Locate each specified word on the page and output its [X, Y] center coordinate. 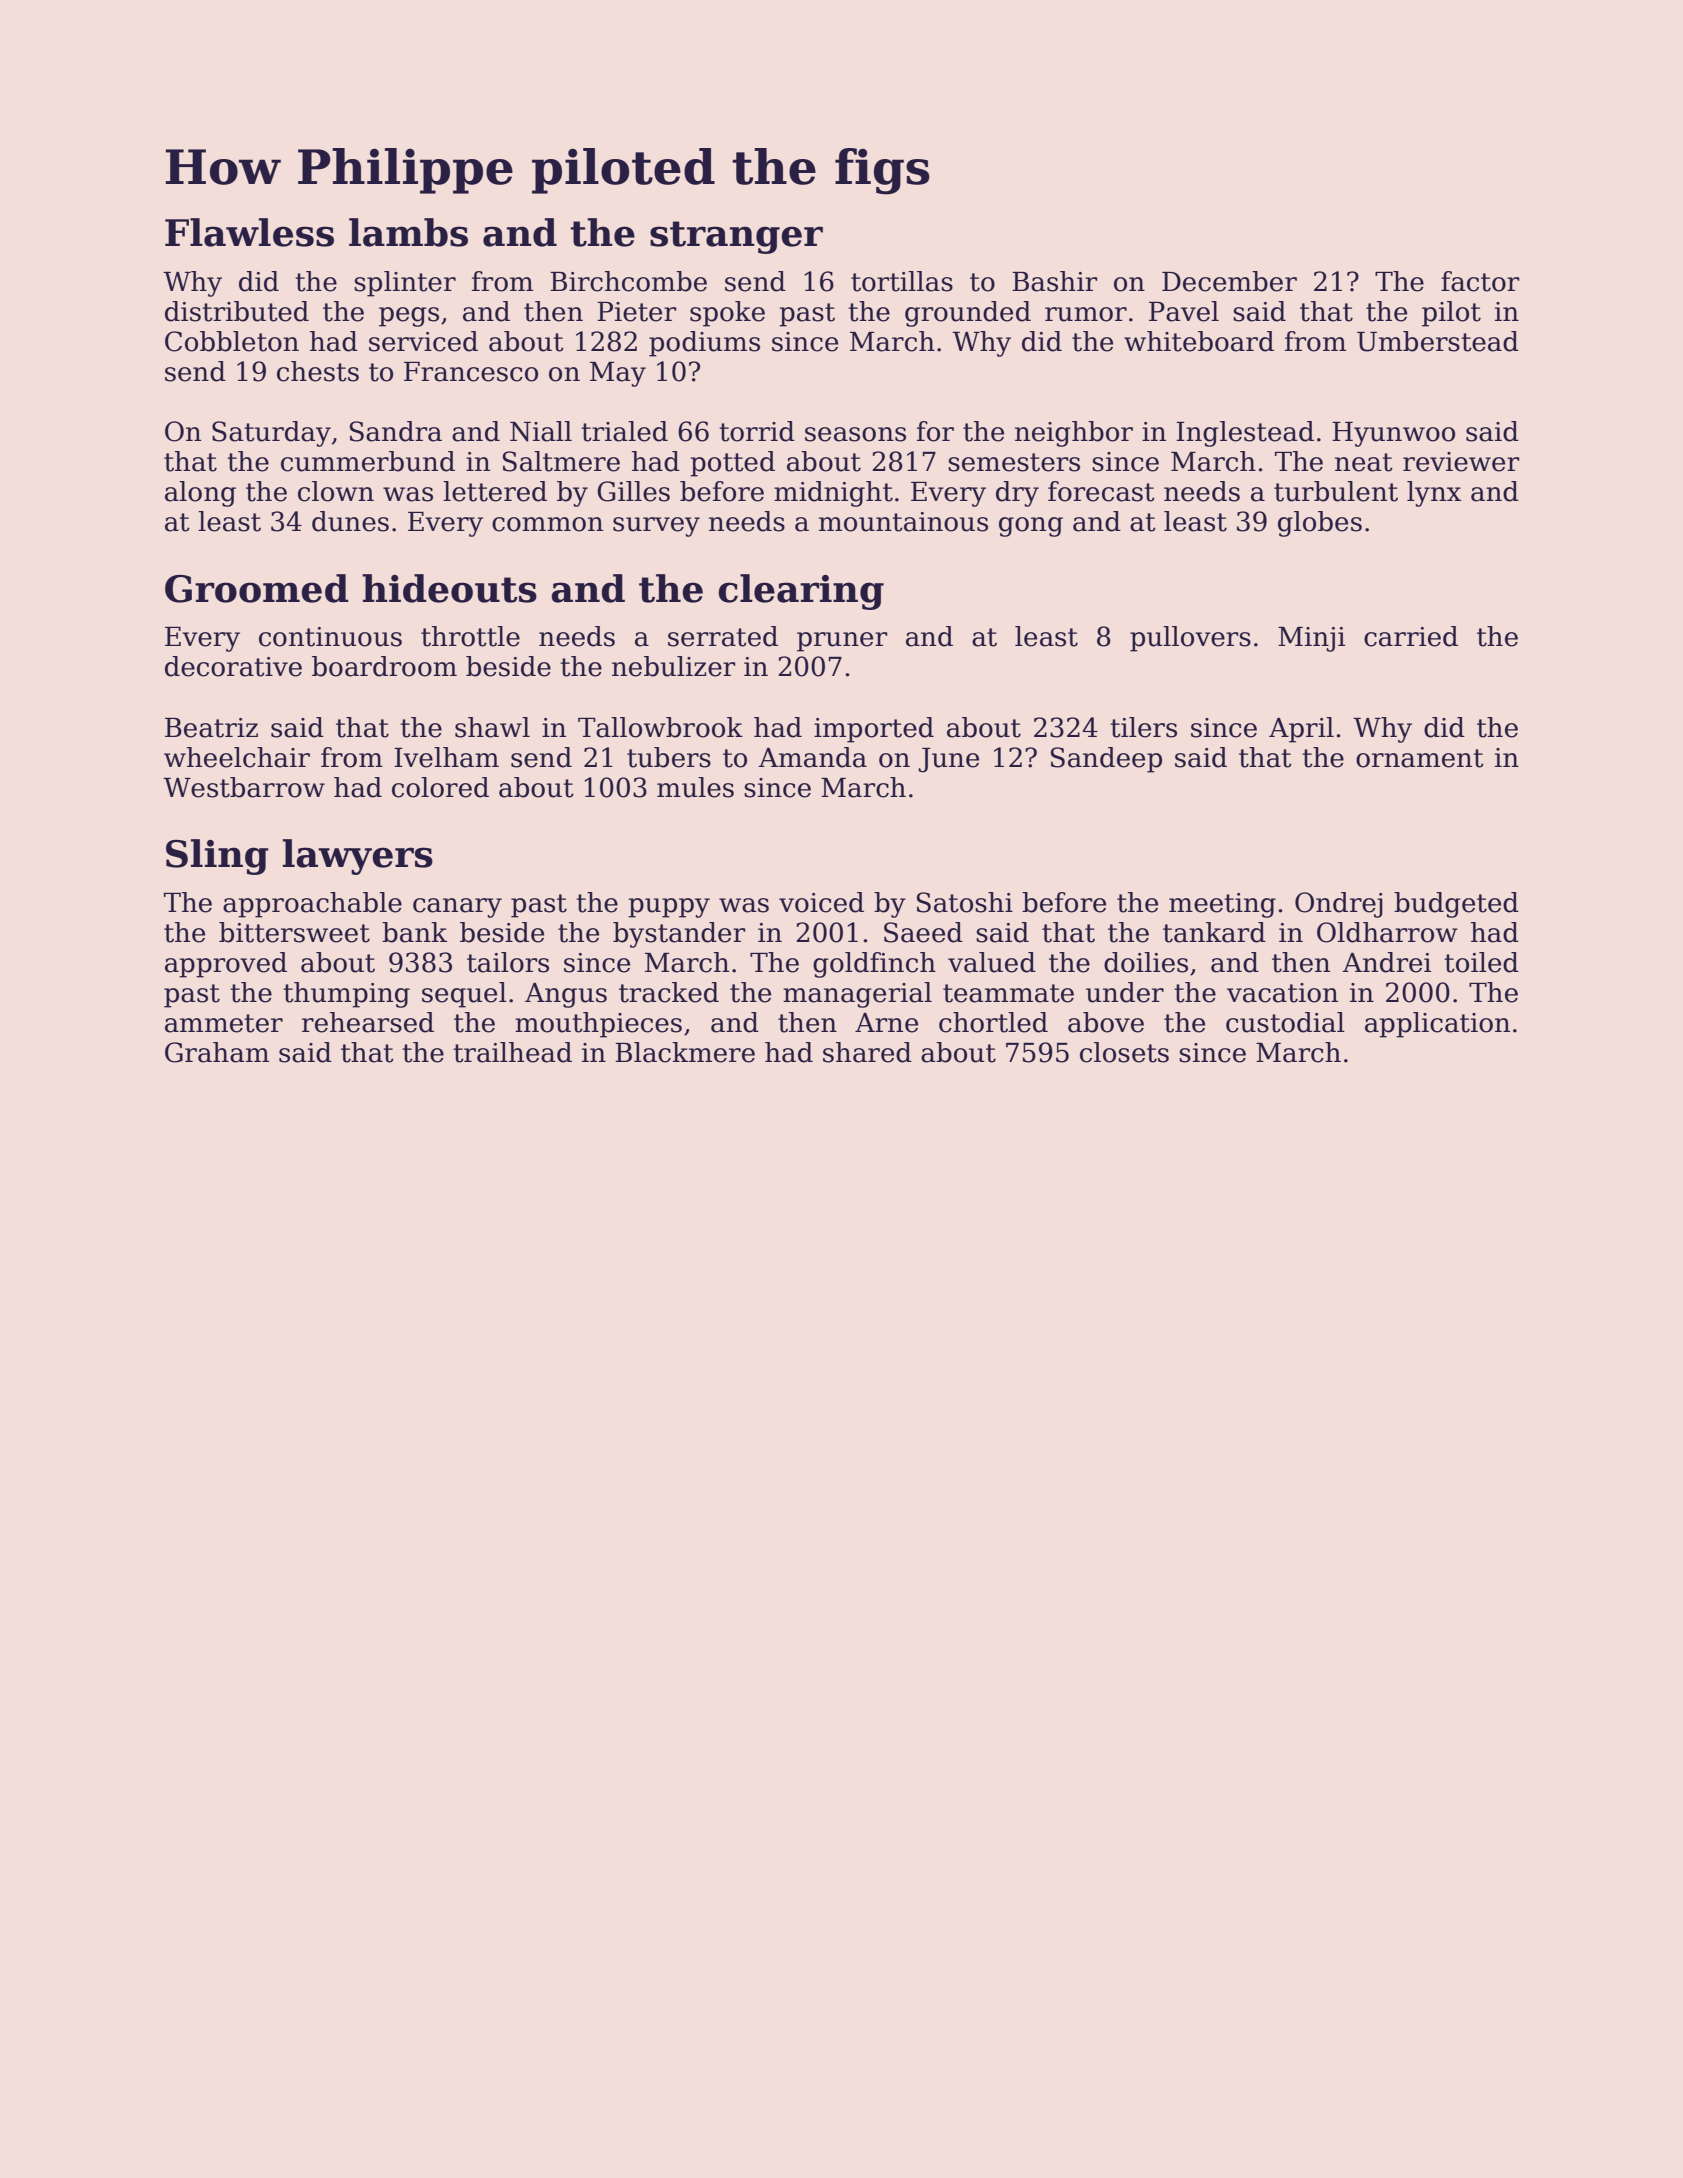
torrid [757, 431]
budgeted [1456, 905]
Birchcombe [628, 281]
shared [867, 1052]
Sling [217, 857]
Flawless [249, 232]
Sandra [396, 431]
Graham [217, 1052]
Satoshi [965, 902]
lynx [1434, 494]
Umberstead [1438, 341]
